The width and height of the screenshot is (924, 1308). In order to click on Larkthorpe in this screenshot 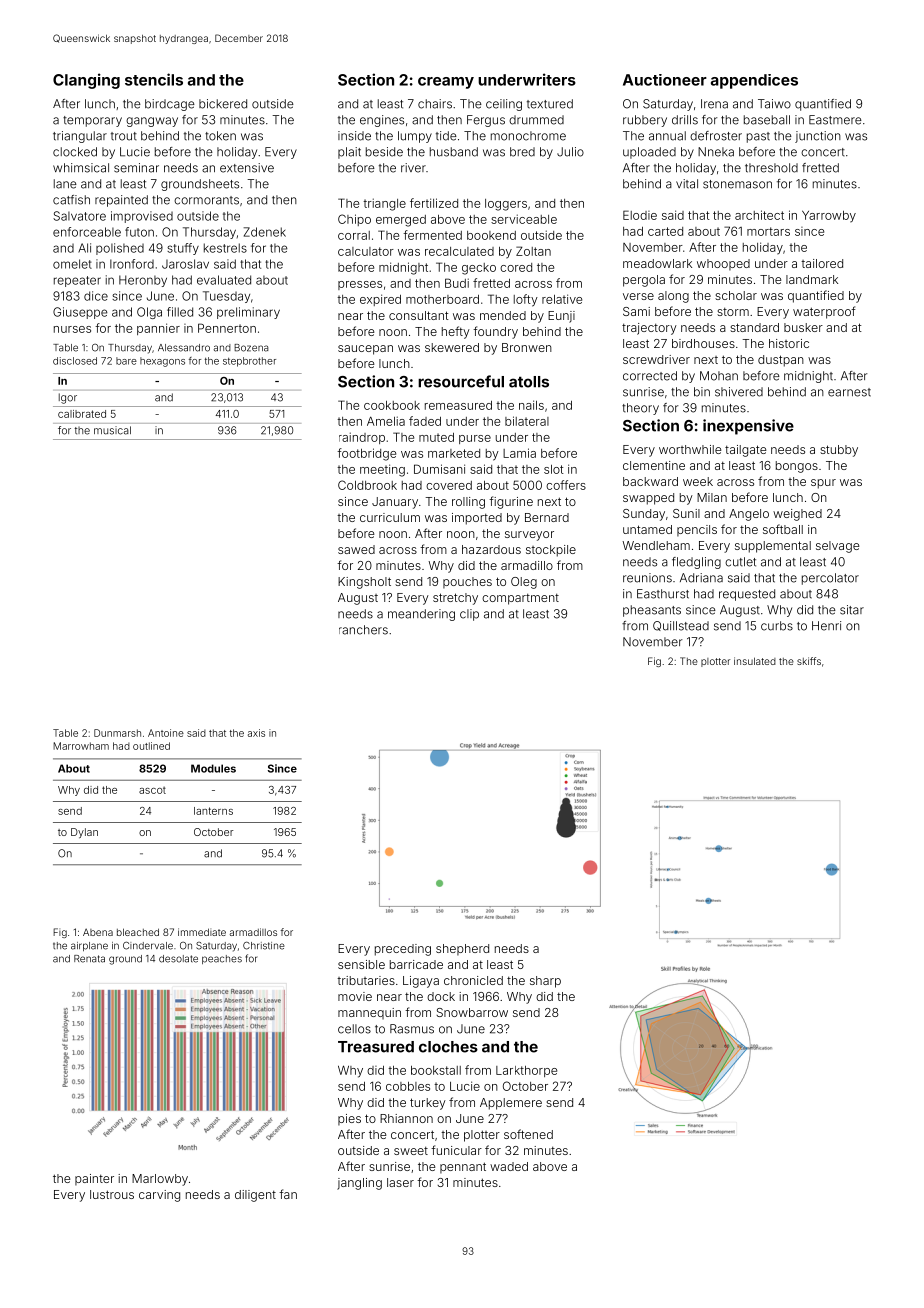, I will do `click(526, 1071)`.
